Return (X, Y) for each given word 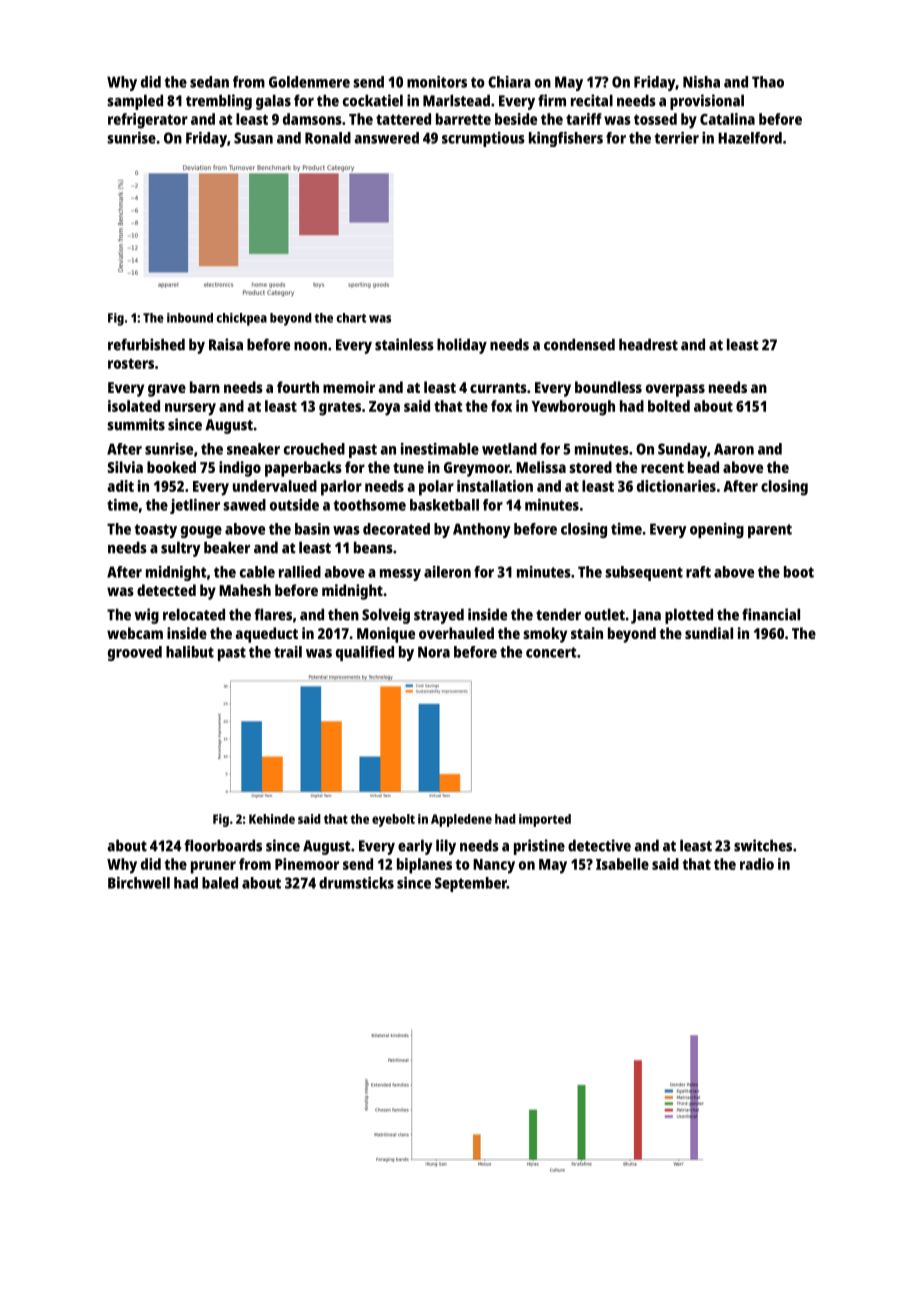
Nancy (494, 866)
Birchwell (139, 883)
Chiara (509, 82)
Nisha (701, 82)
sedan (209, 82)
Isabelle (622, 864)
